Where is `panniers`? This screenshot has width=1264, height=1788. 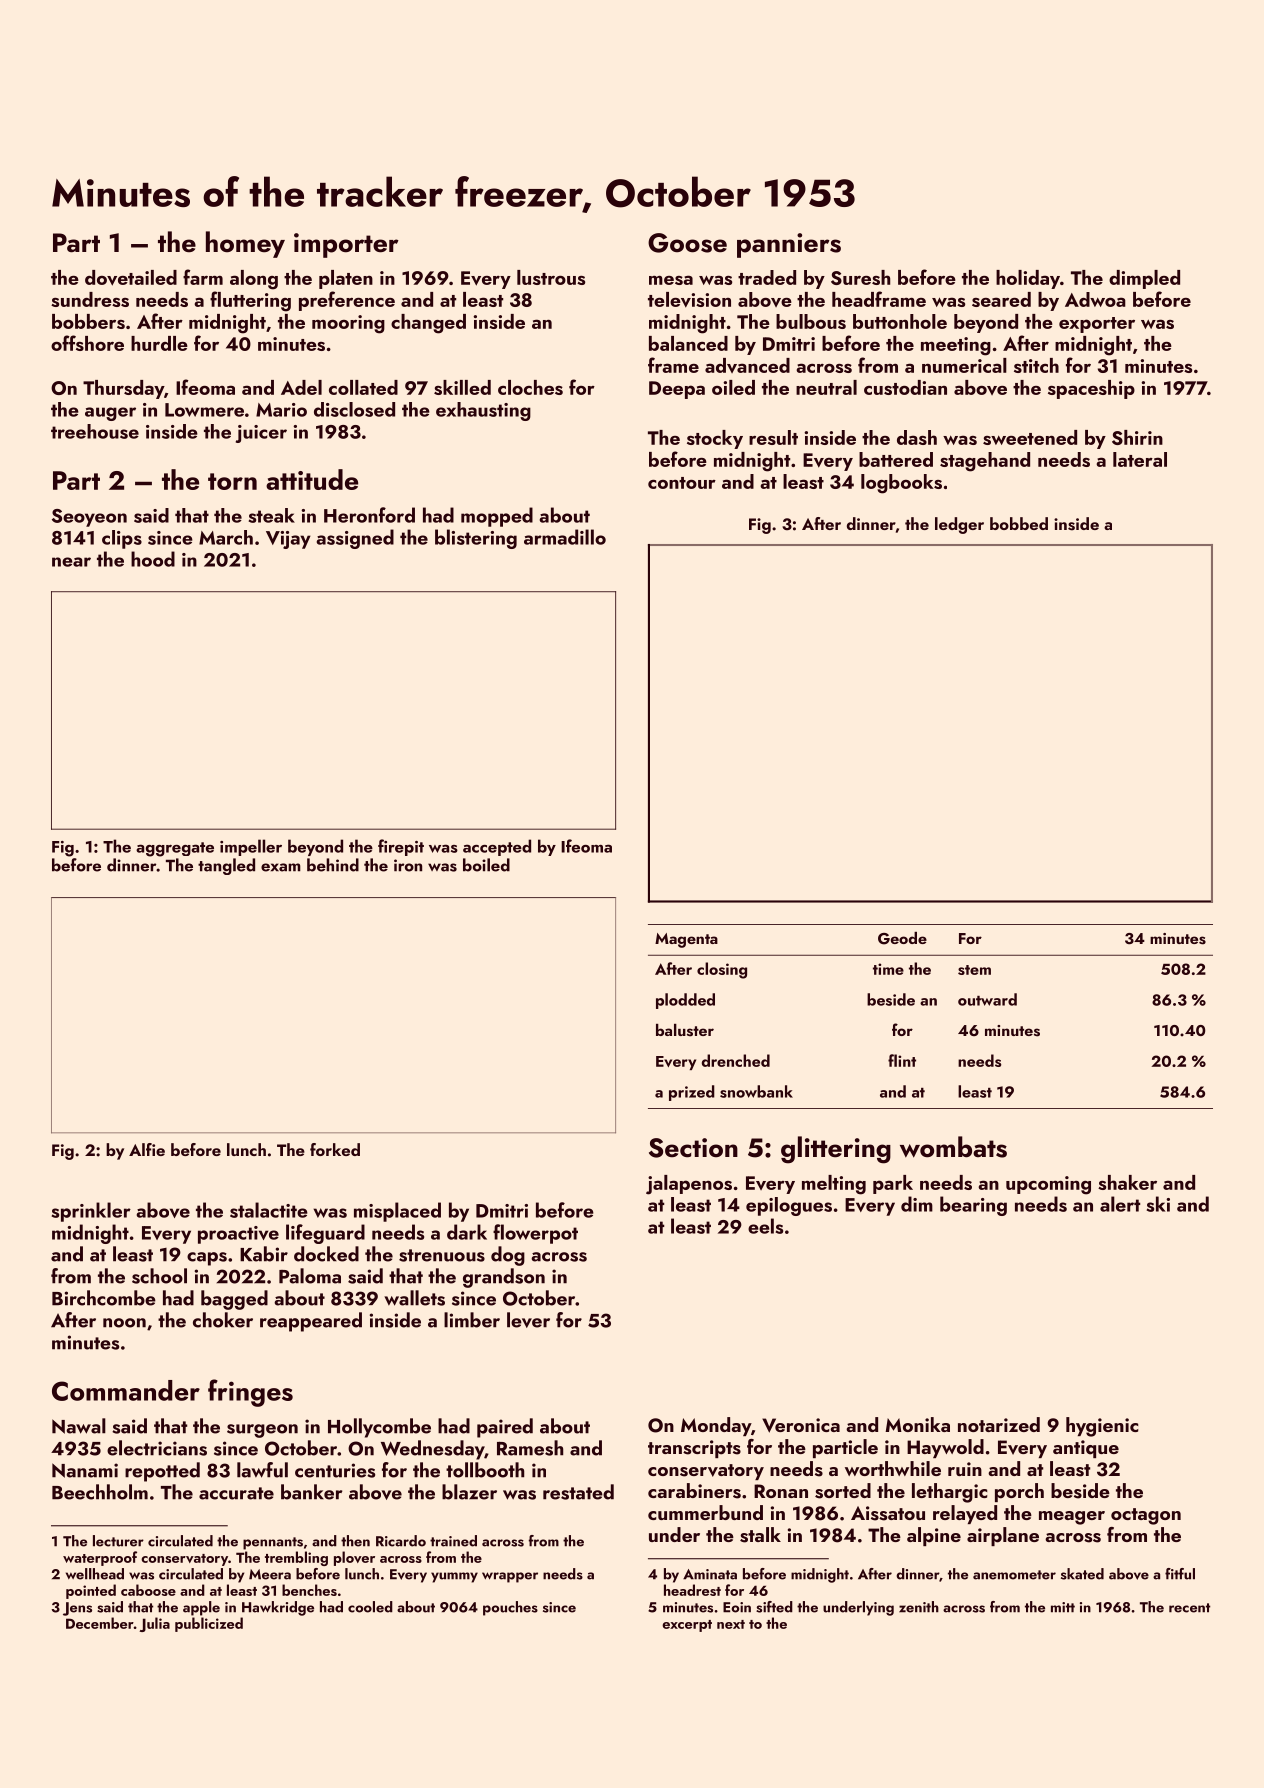 panniers is located at coordinates (789, 245).
